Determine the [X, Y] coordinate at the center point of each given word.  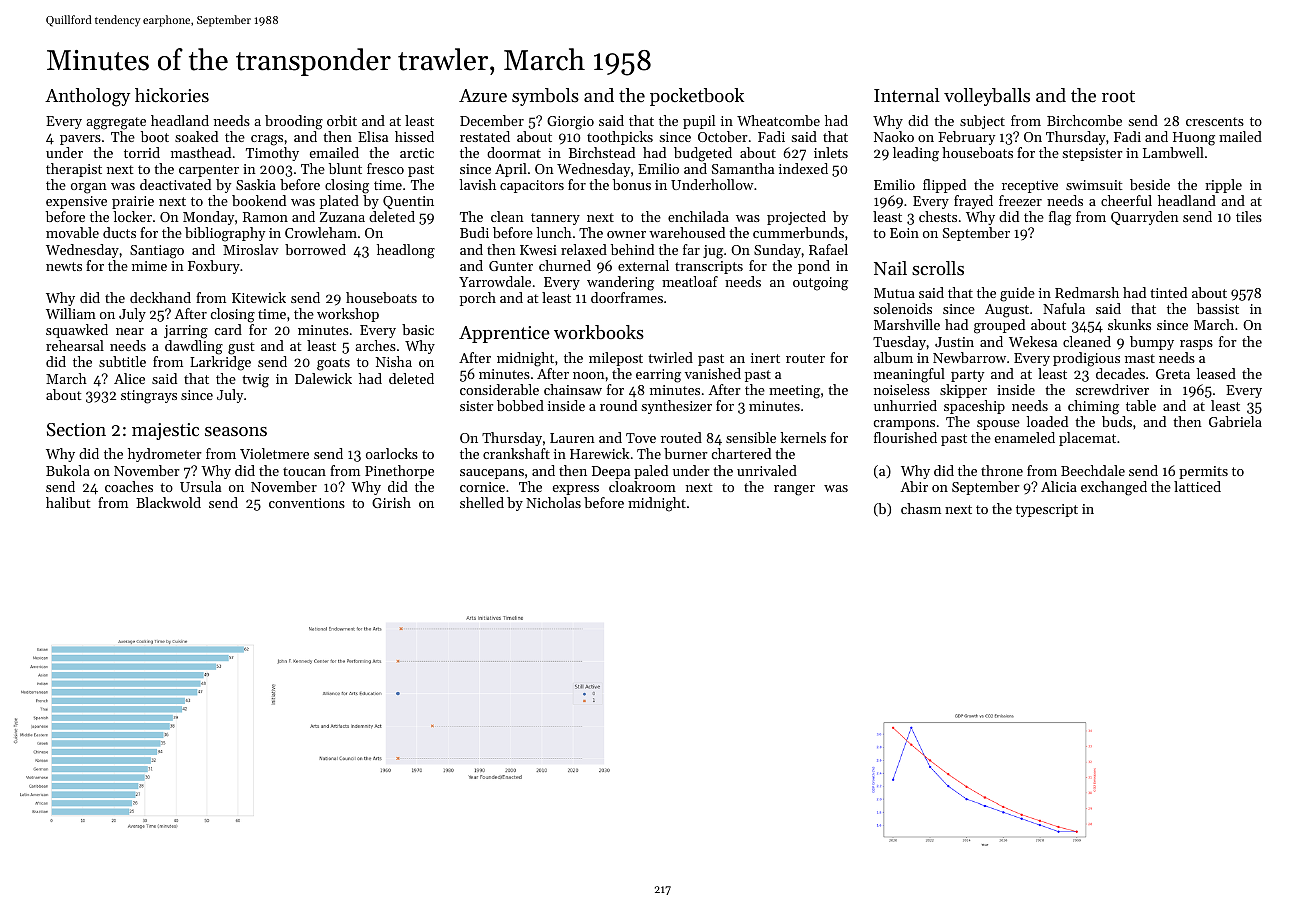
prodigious [1086, 359]
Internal [907, 95]
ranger [794, 490]
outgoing [820, 284]
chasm [921, 508]
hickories [172, 95]
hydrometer [165, 455]
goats [333, 364]
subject [982, 122]
